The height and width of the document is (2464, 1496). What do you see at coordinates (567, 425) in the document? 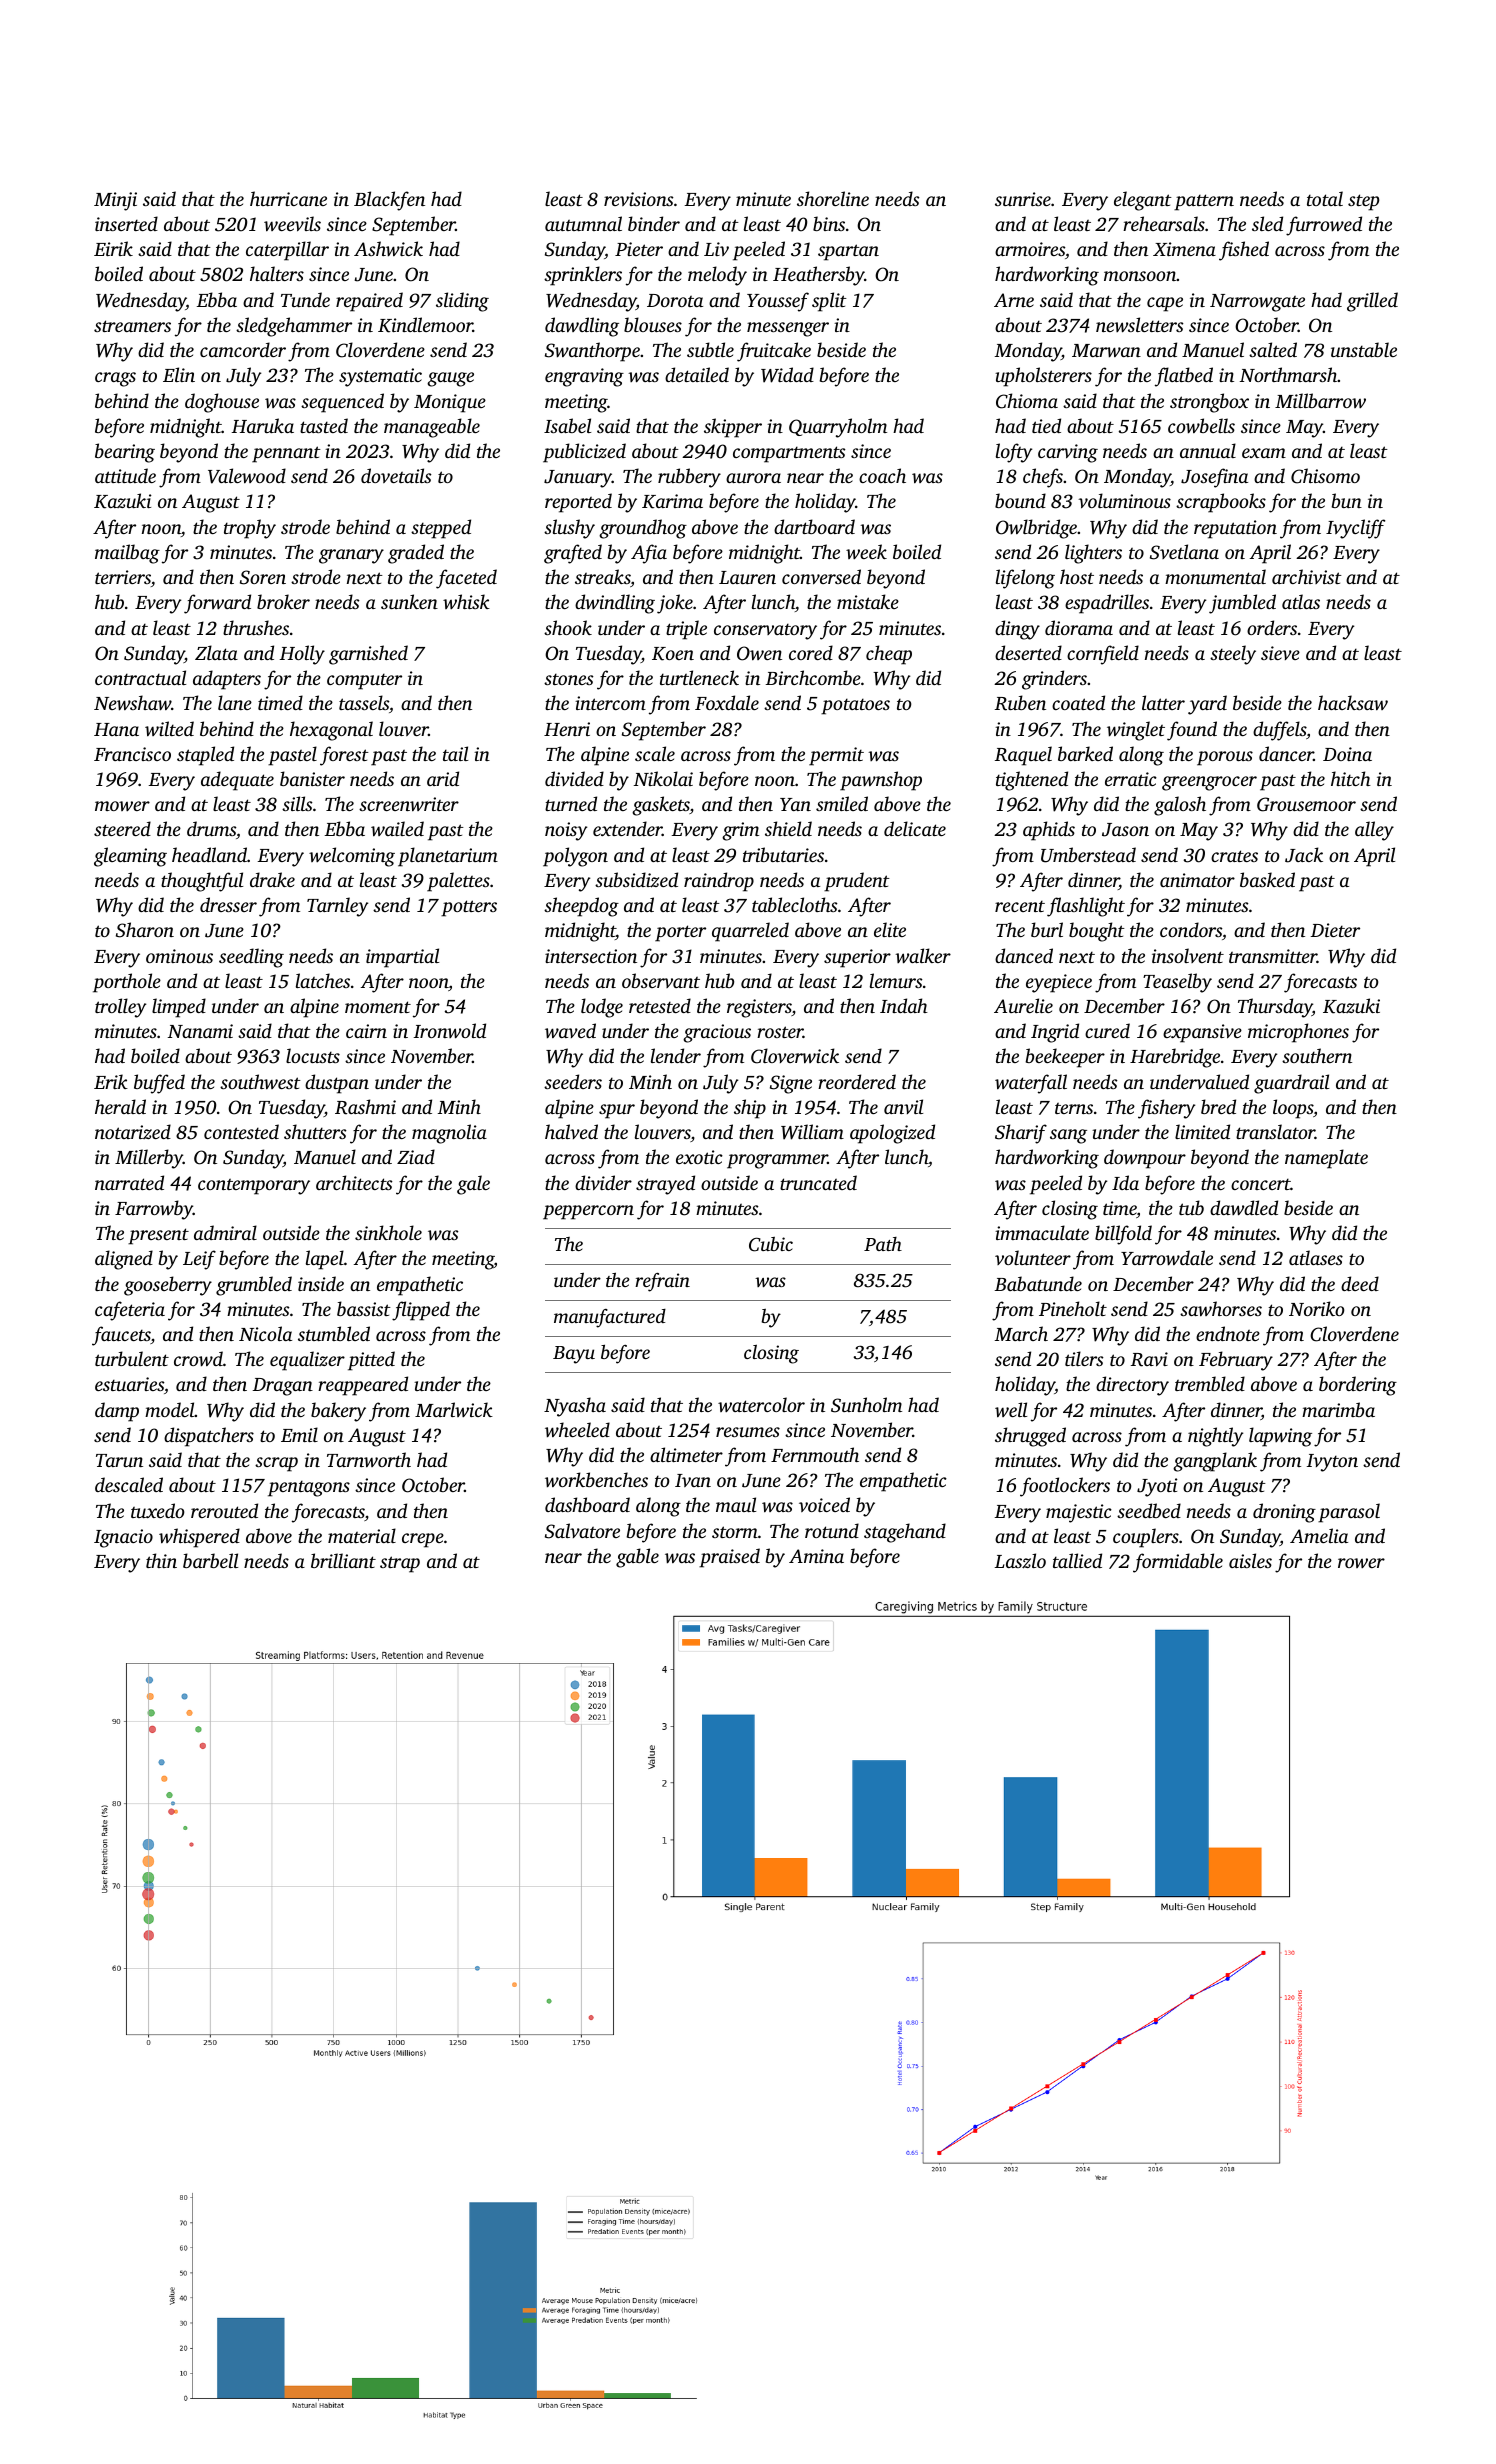
I see `Isabel` at bounding box center [567, 425].
